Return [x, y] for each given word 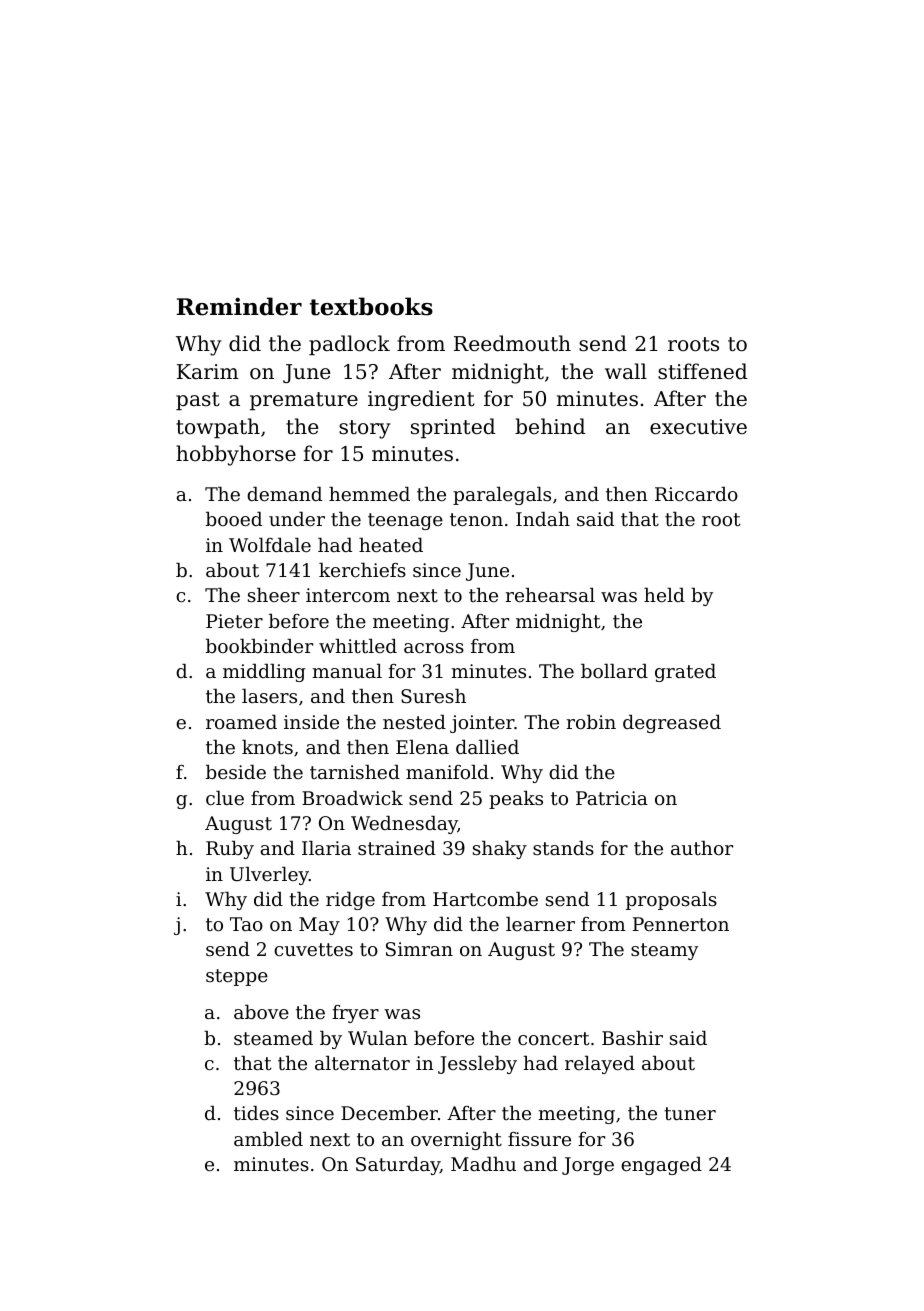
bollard [614, 671]
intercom [348, 595]
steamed [273, 1038]
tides [256, 1113]
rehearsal [550, 595]
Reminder [239, 306]
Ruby [230, 850]
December [389, 1113]
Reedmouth [512, 343]
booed [234, 519]
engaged [661, 1166]
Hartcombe [485, 899]
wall [626, 371]
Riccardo [696, 494]
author [702, 848]
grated [685, 673]
